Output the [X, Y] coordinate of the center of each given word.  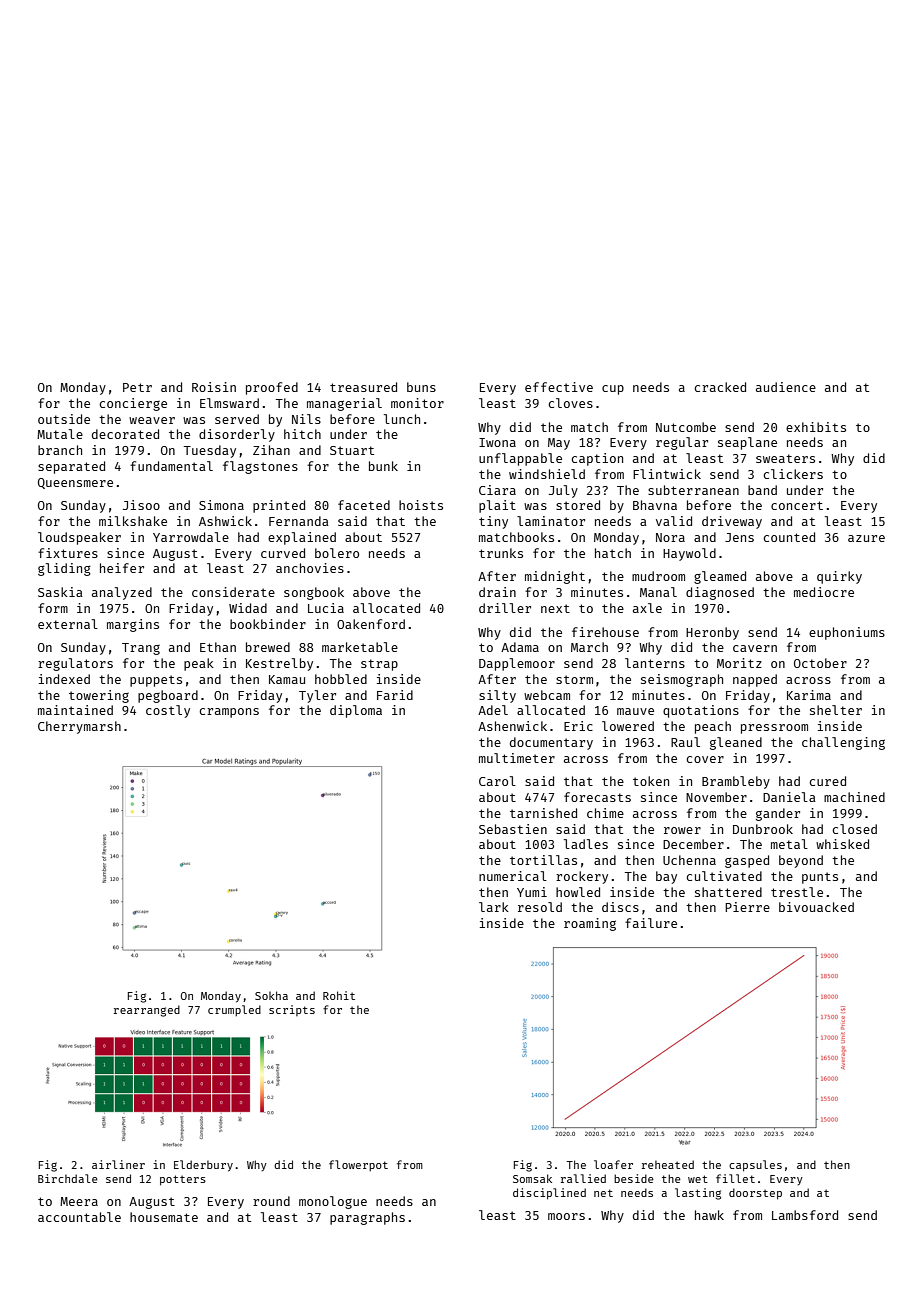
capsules [755, 1166]
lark [494, 907]
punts [820, 878]
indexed [64, 679]
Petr [137, 387]
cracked [720, 387]
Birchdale [68, 1178]
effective [559, 387]
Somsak [532, 1178]
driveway [732, 522]
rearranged [147, 1011]
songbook [314, 593]
